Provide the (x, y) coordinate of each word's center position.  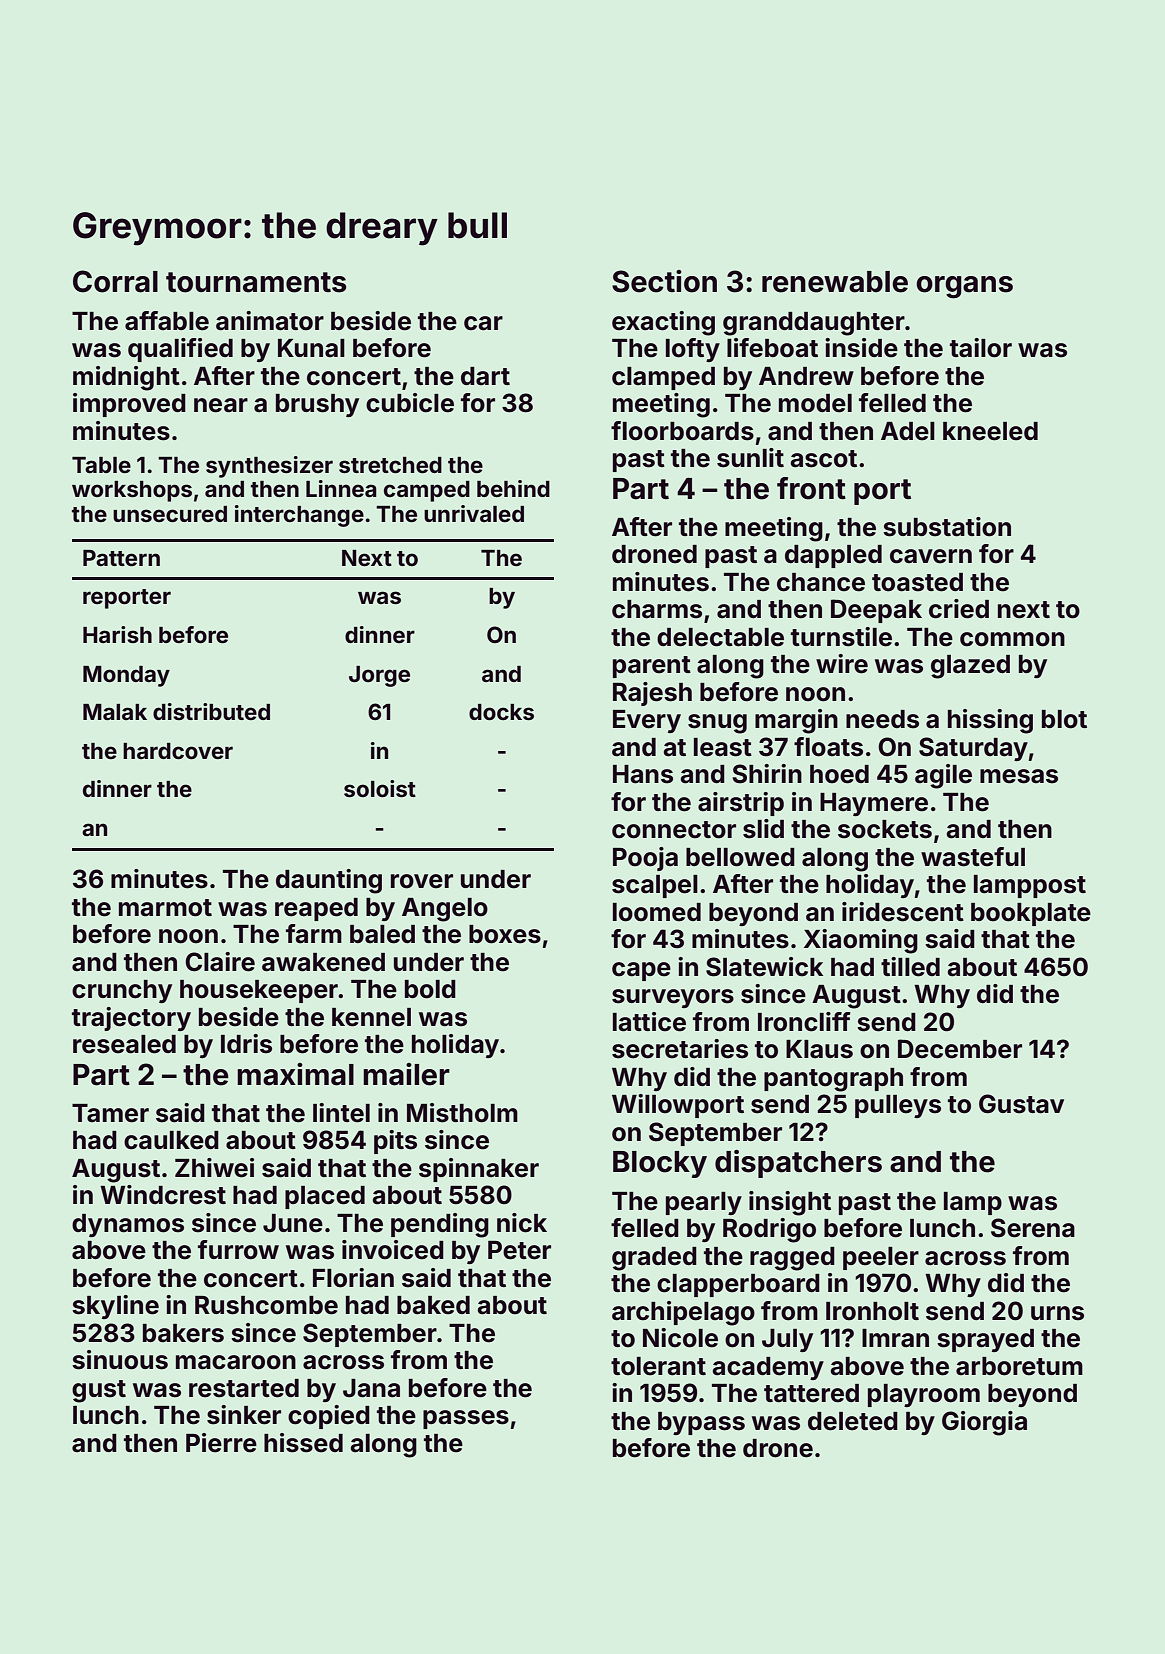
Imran (895, 1338)
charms (657, 609)
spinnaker (479, 1170)
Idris (246, 1044)
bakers (183, 1333)
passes (466, 1419)
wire (842, 664)
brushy (317, 405)
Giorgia (984, 1423)
